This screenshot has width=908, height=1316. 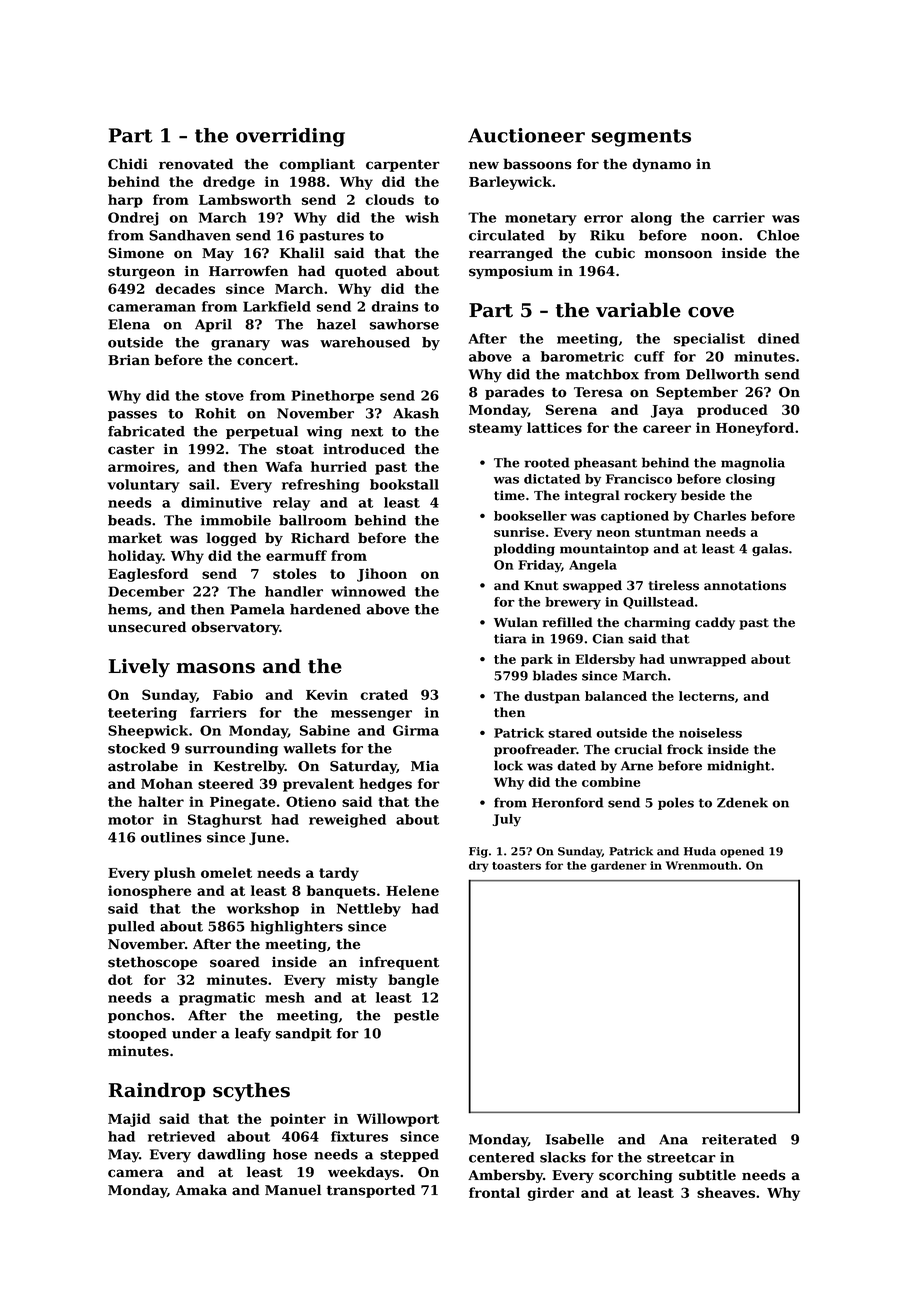 I want to click on Nettleby, so click(x=369, y=910).
